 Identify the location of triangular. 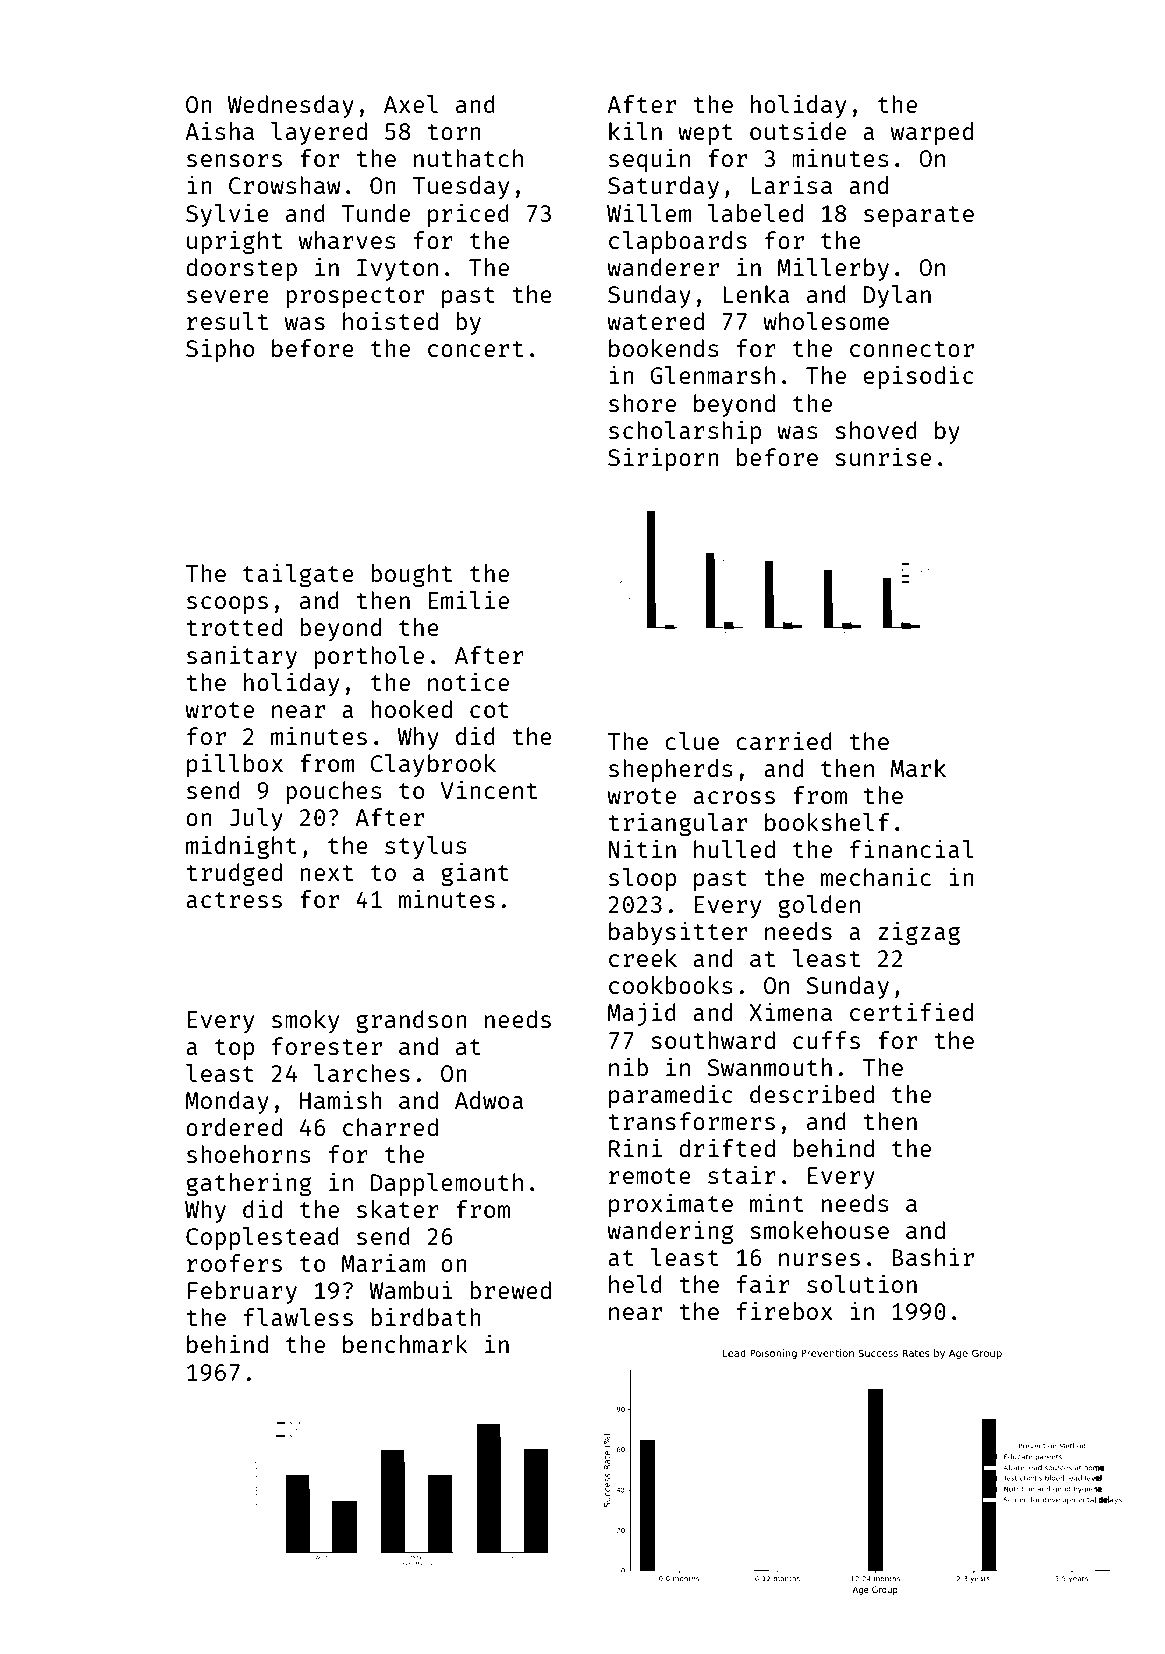
(678, 824).
